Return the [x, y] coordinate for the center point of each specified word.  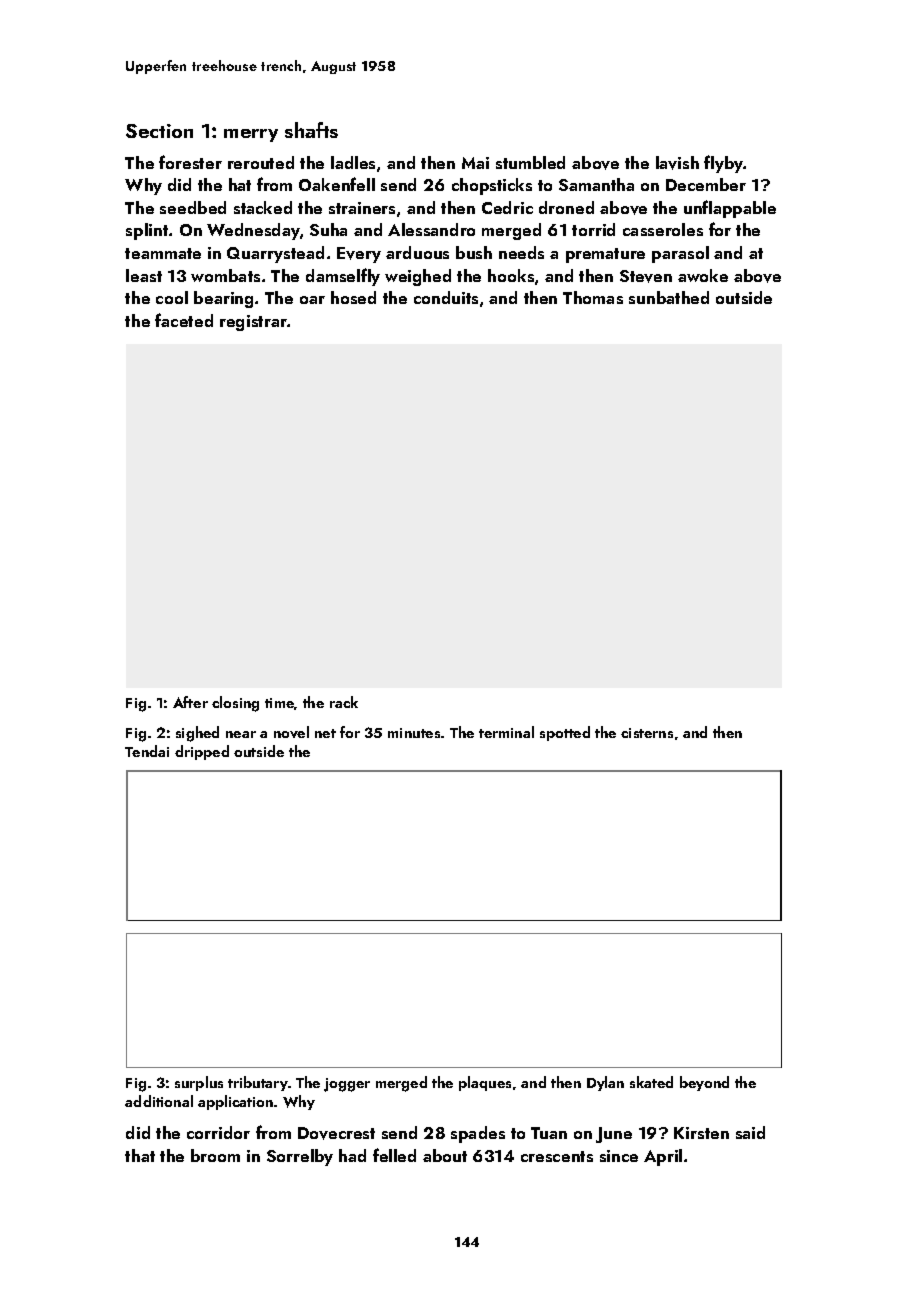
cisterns [647, 733]
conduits [446, 297]
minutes [414, 733]
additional [159, 1101]
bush [474, 252]
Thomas [593, 297]
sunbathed [669, 297]
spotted [565, 733]
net [325, 733]
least [144, 275]
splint [147, 231]
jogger [347, 1085]
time [279, 703]
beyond [704, 1083]
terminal [506, 732]
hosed [353, 297]
